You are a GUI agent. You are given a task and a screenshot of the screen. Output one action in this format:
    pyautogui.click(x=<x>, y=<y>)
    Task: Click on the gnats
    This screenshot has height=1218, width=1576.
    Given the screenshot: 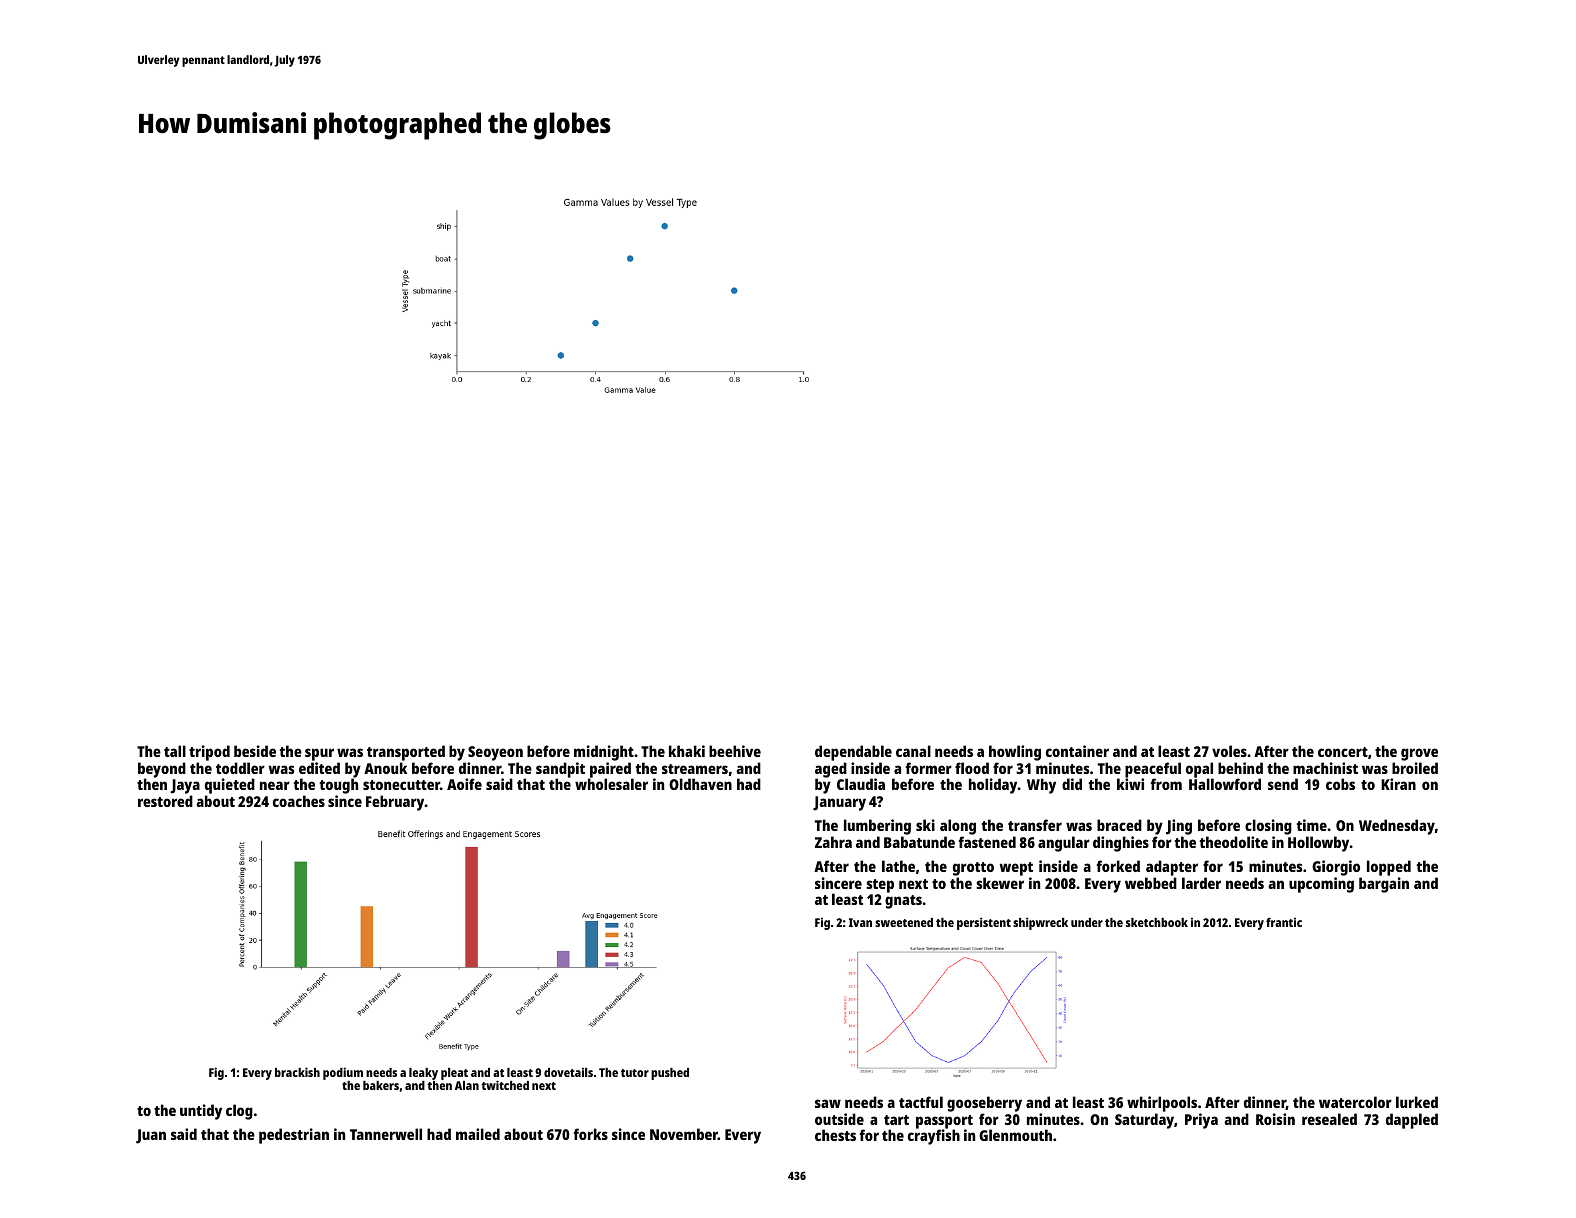 What is the action you would take?
    pyautogui.click(x=903, y=902)
